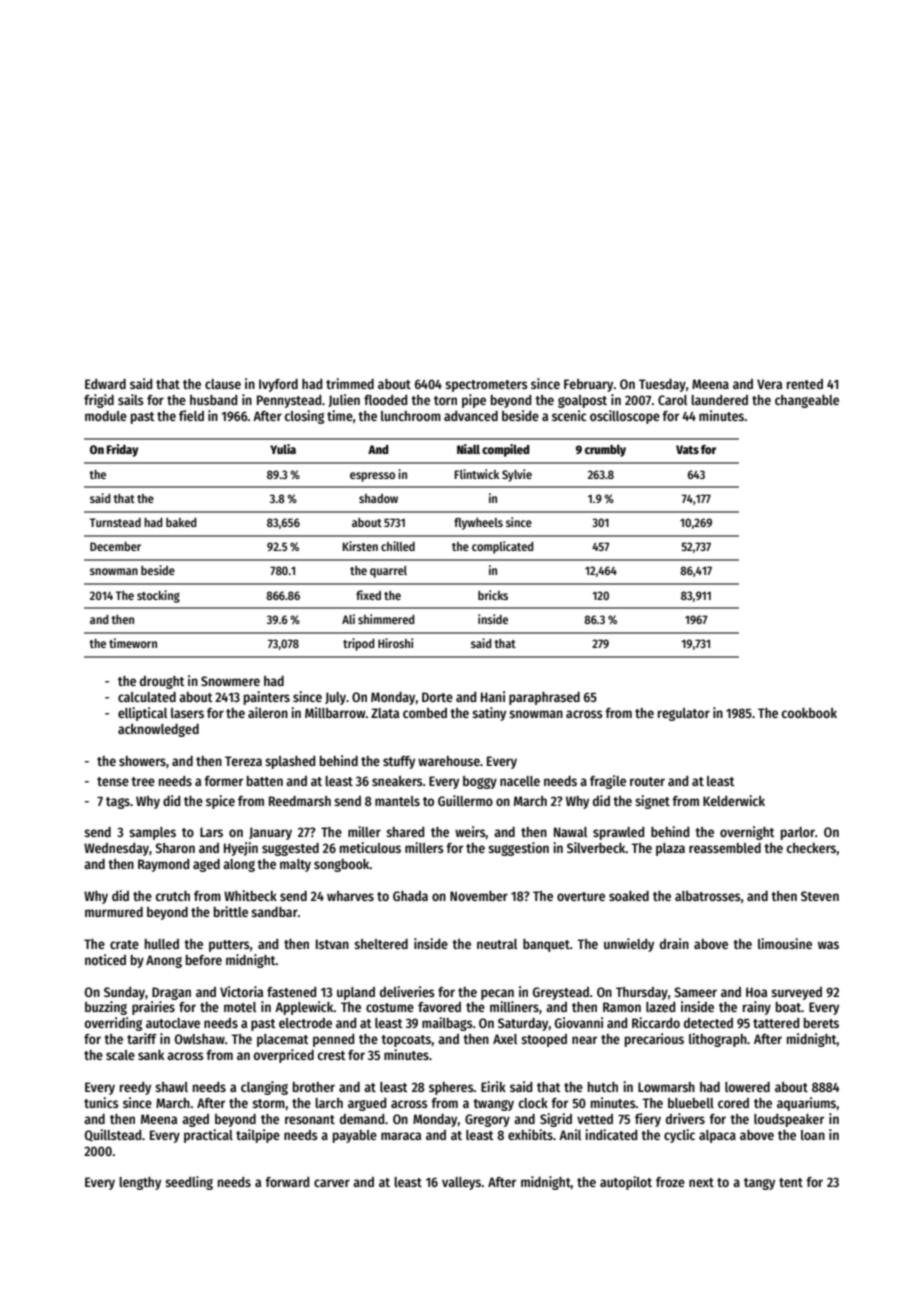 The width and height of the page is (924, 1308). What do you see at coordinates (493, 696) in the page?
I see `Hani` at bounding box center [493, 696].
